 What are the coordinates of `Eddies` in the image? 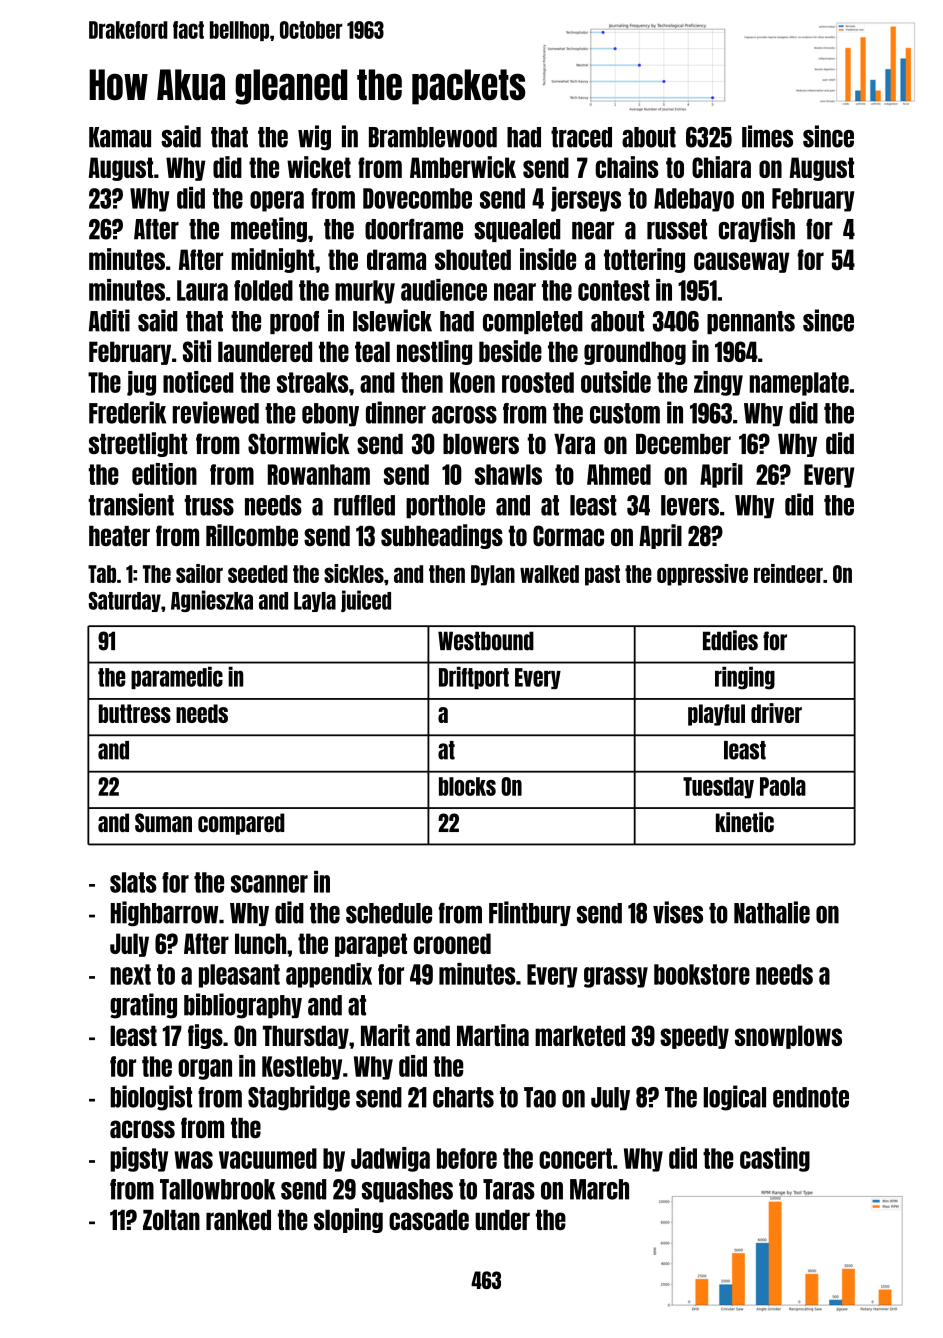 It's located at (730, 640).
